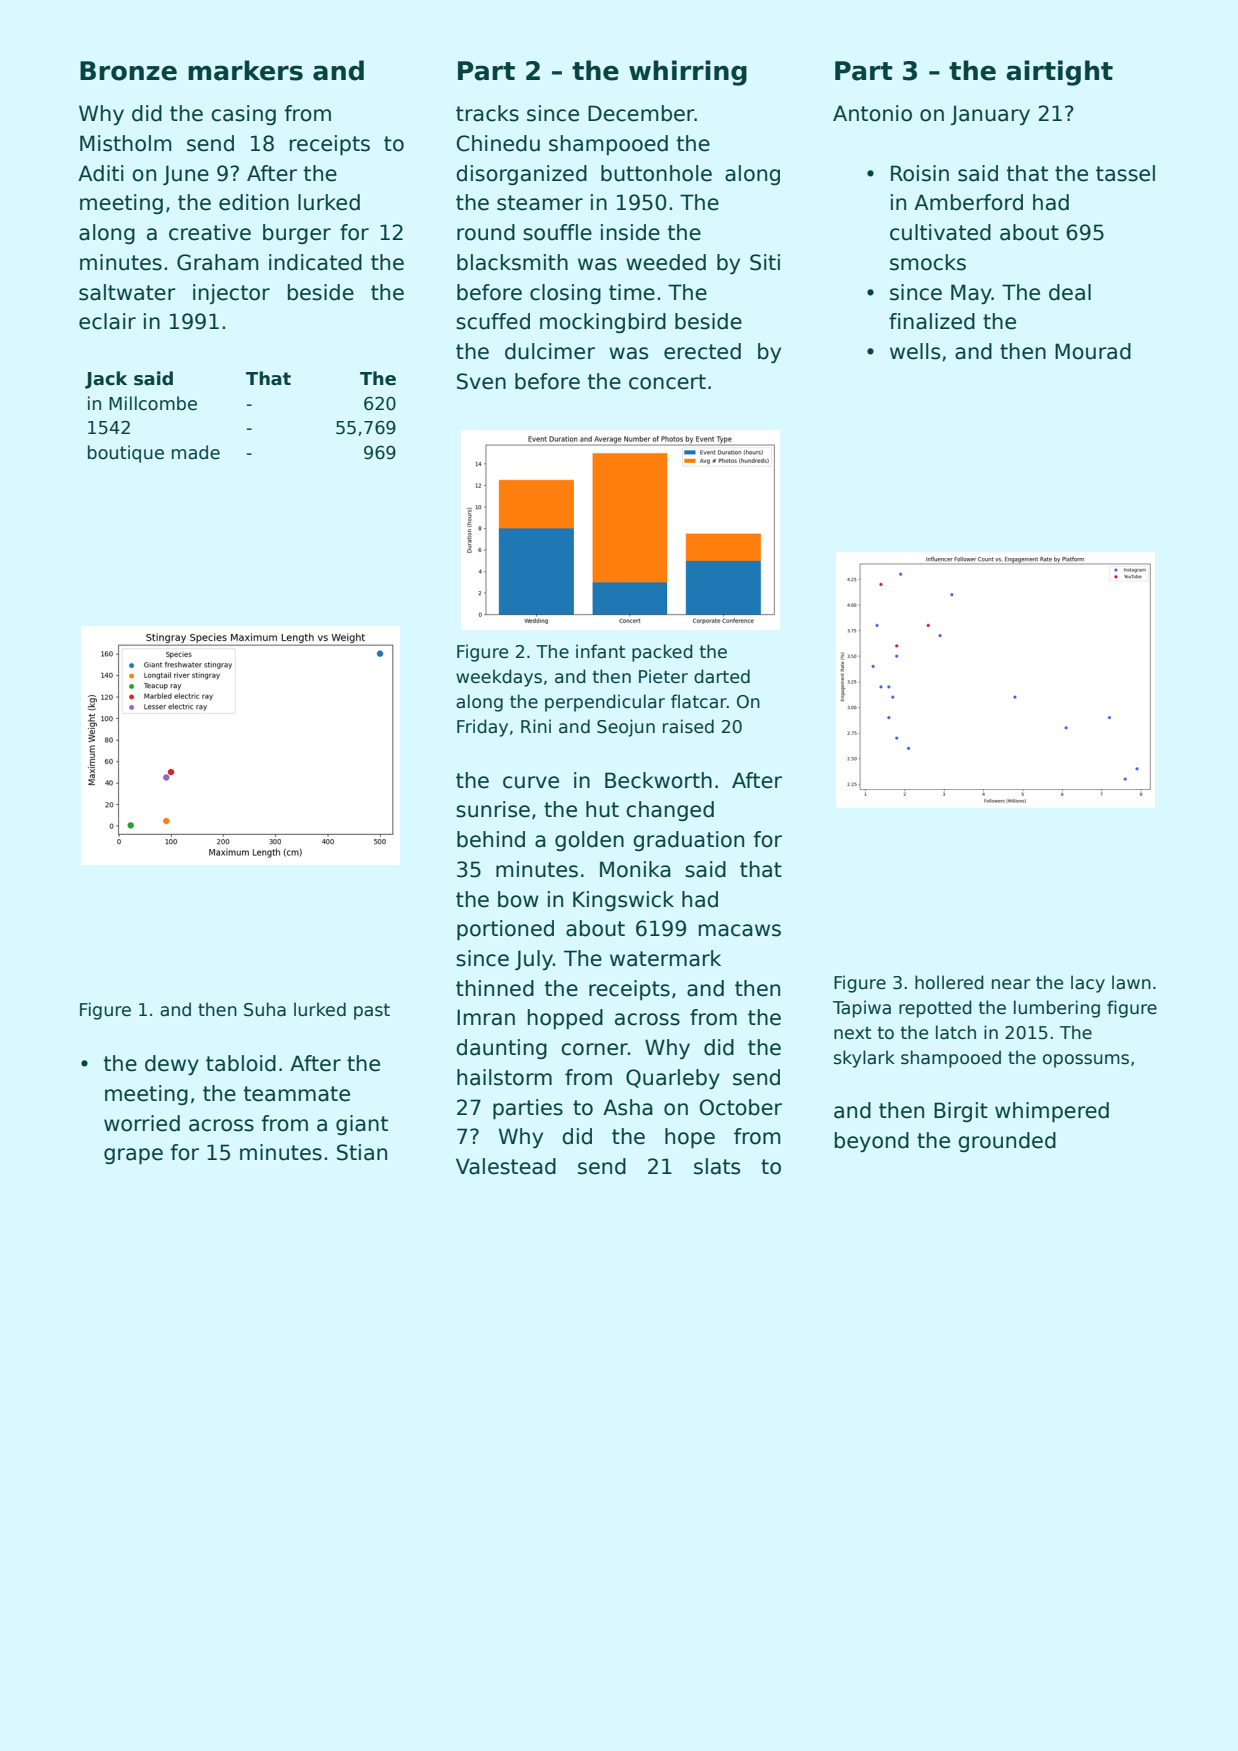 Image resolution: width=1238 pixels, height=1751 pixels. What do you see at coordinates (872, 1142) in the screenshot?
I see `beyond` at bounding box center [872, 1142].
